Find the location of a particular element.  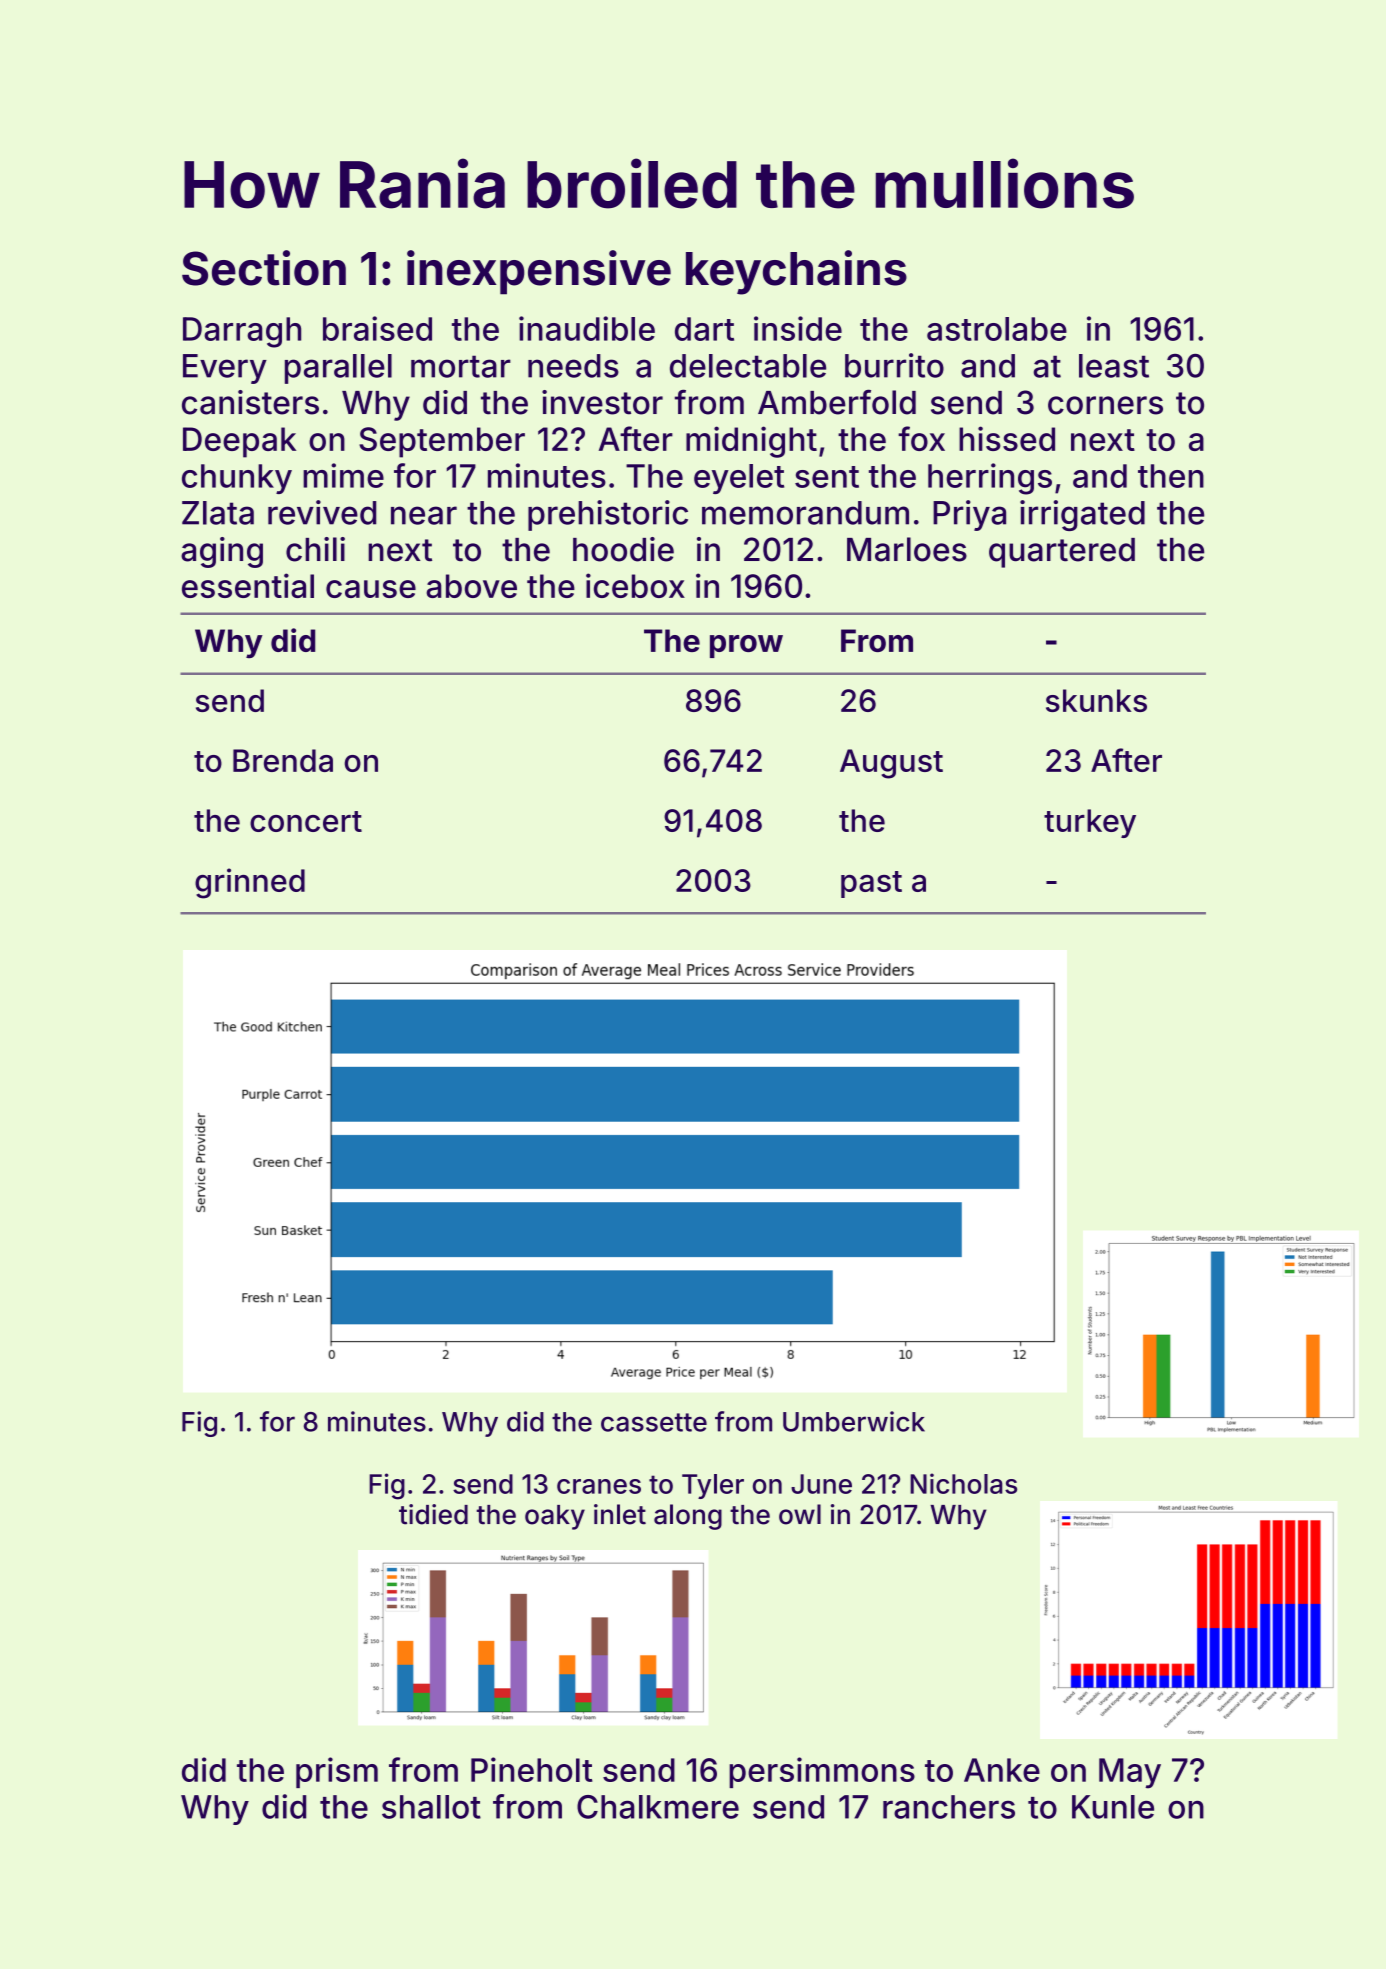

astrolabe is located at coordinates (997, 329).
